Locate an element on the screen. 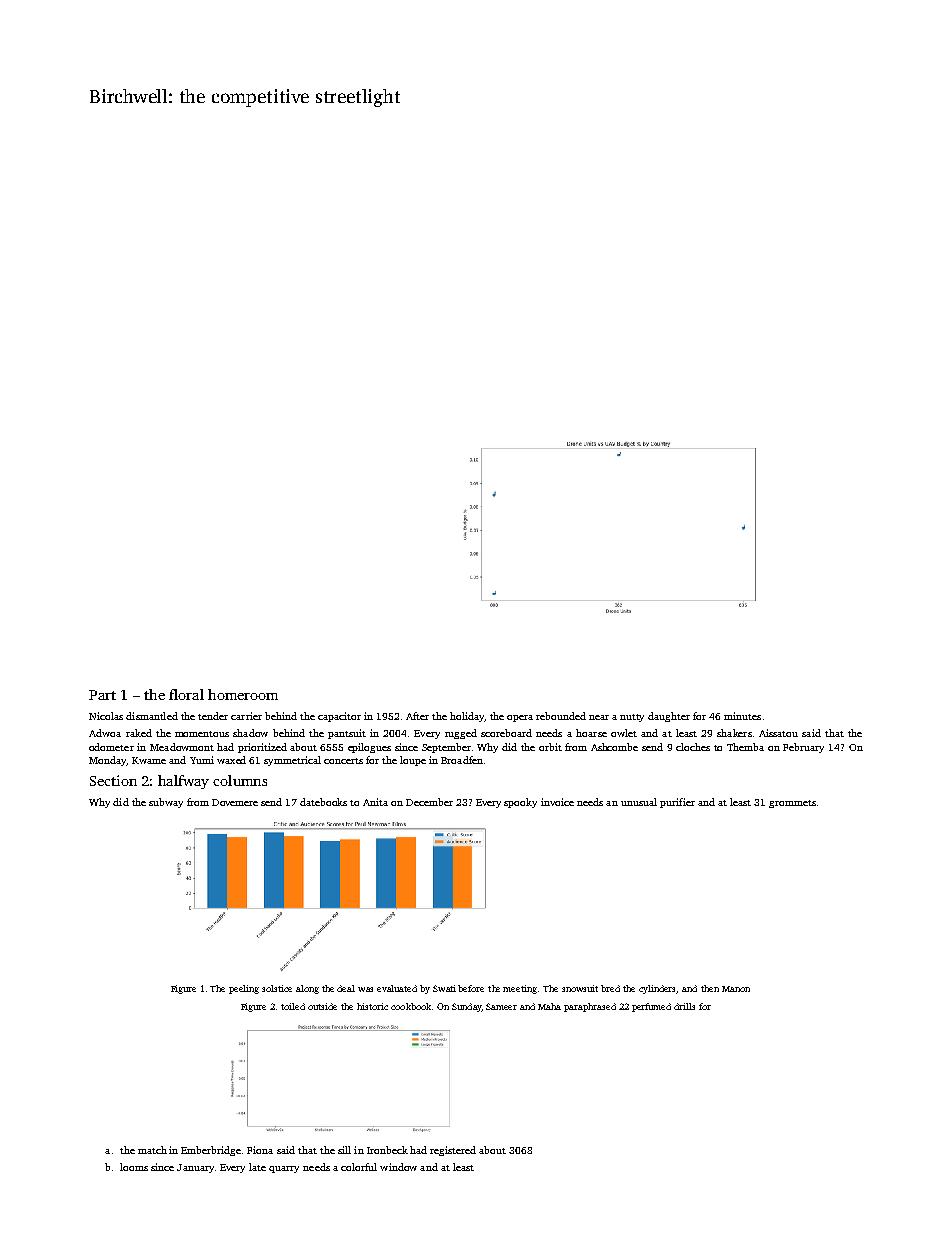 The height and width of the screenshot is (1233, 952). meeting is located at coordinates (520, 989).
